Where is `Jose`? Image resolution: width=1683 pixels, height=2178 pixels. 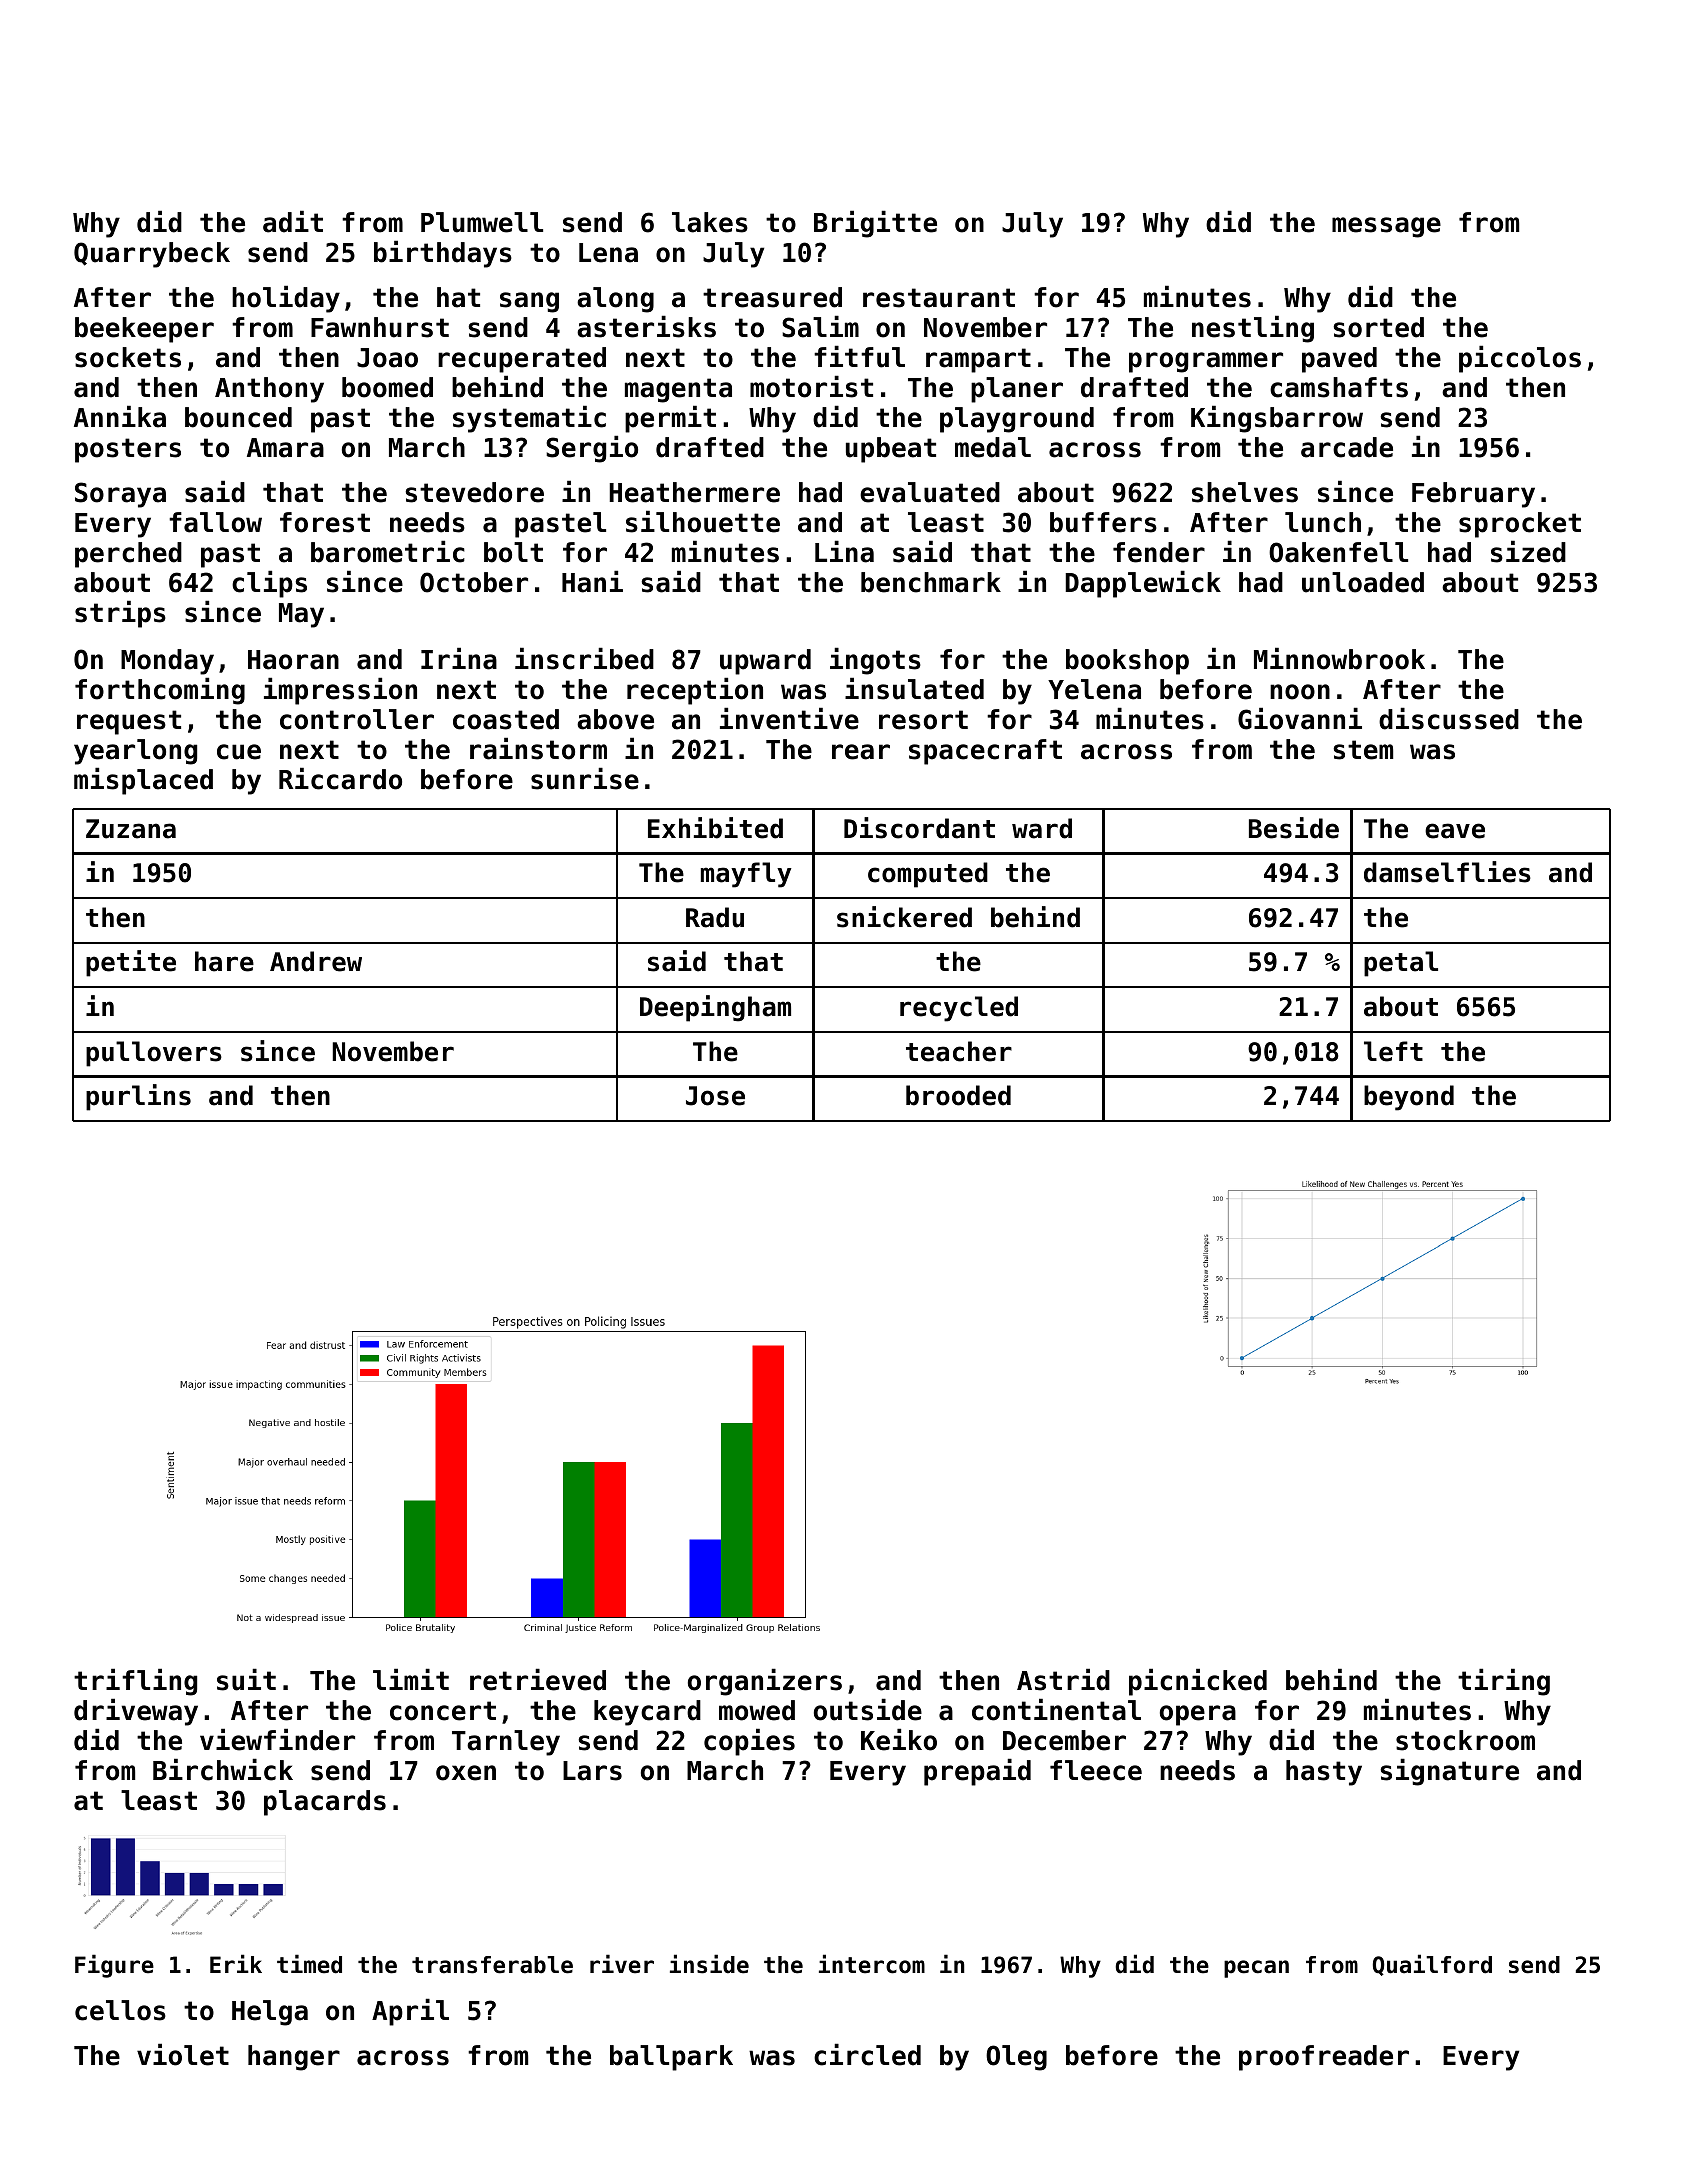 Jose is located at coordinates (715, 1096).
